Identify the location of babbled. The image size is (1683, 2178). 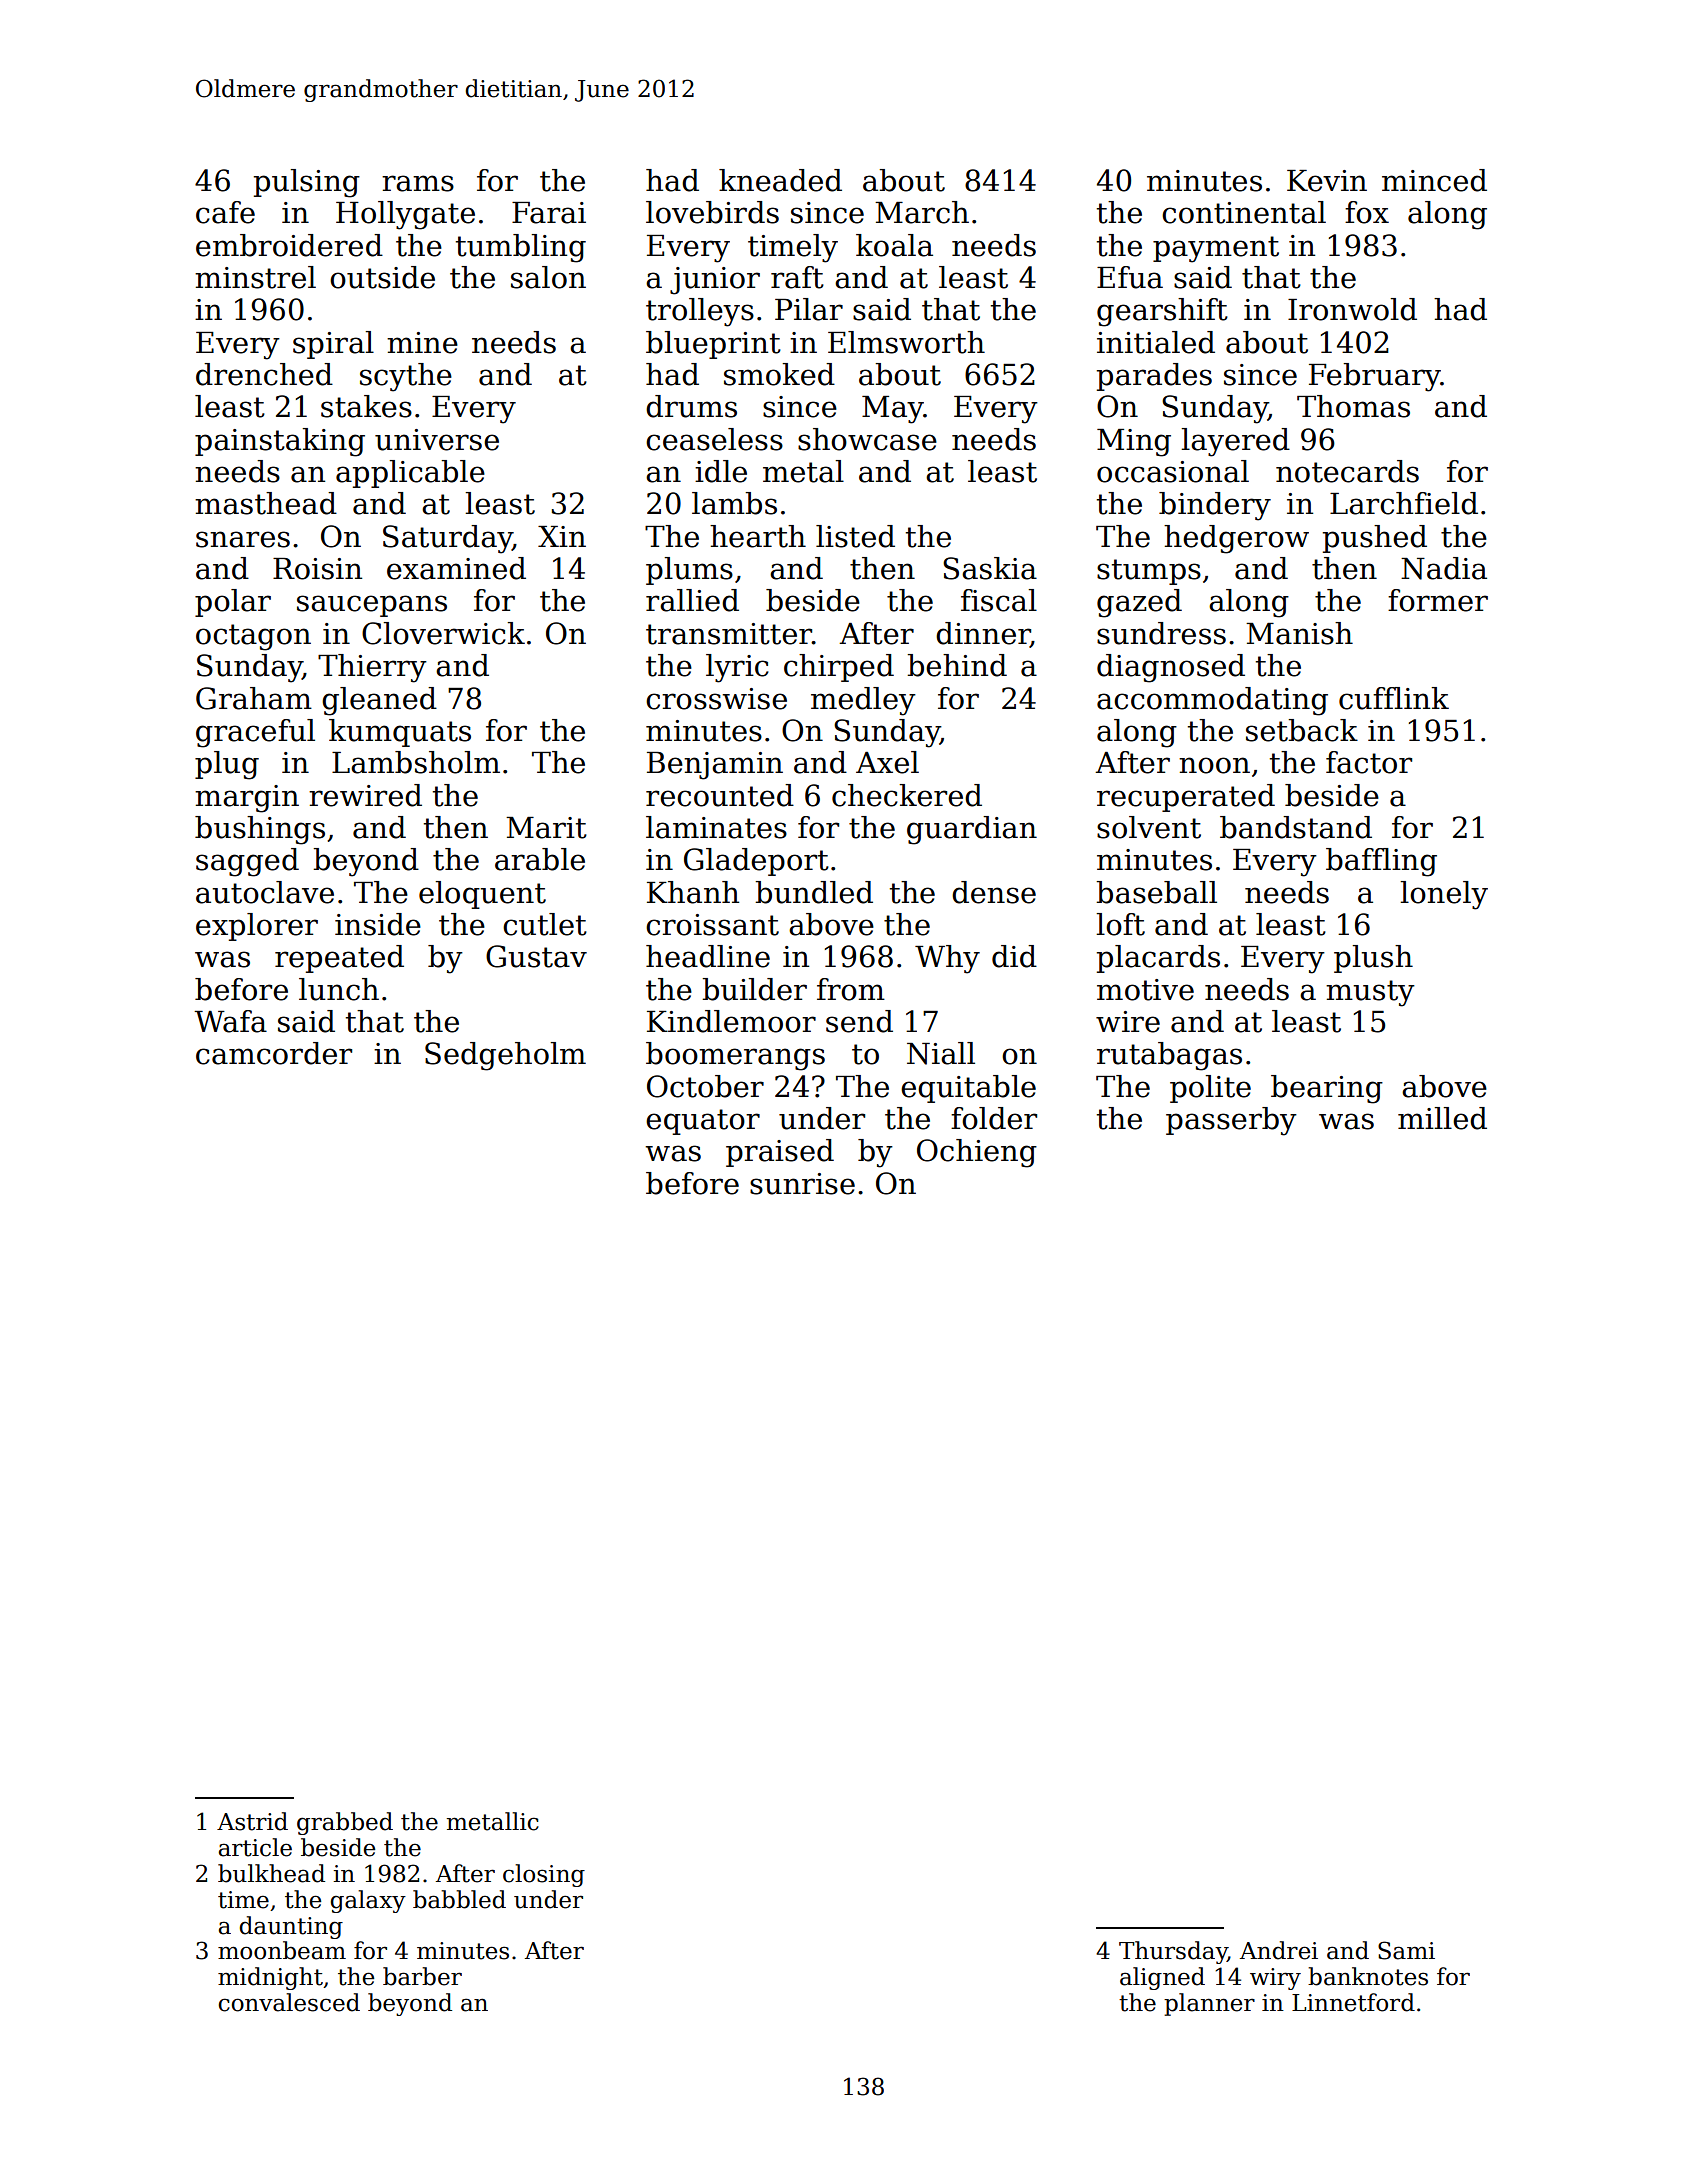
(459, 1899).
